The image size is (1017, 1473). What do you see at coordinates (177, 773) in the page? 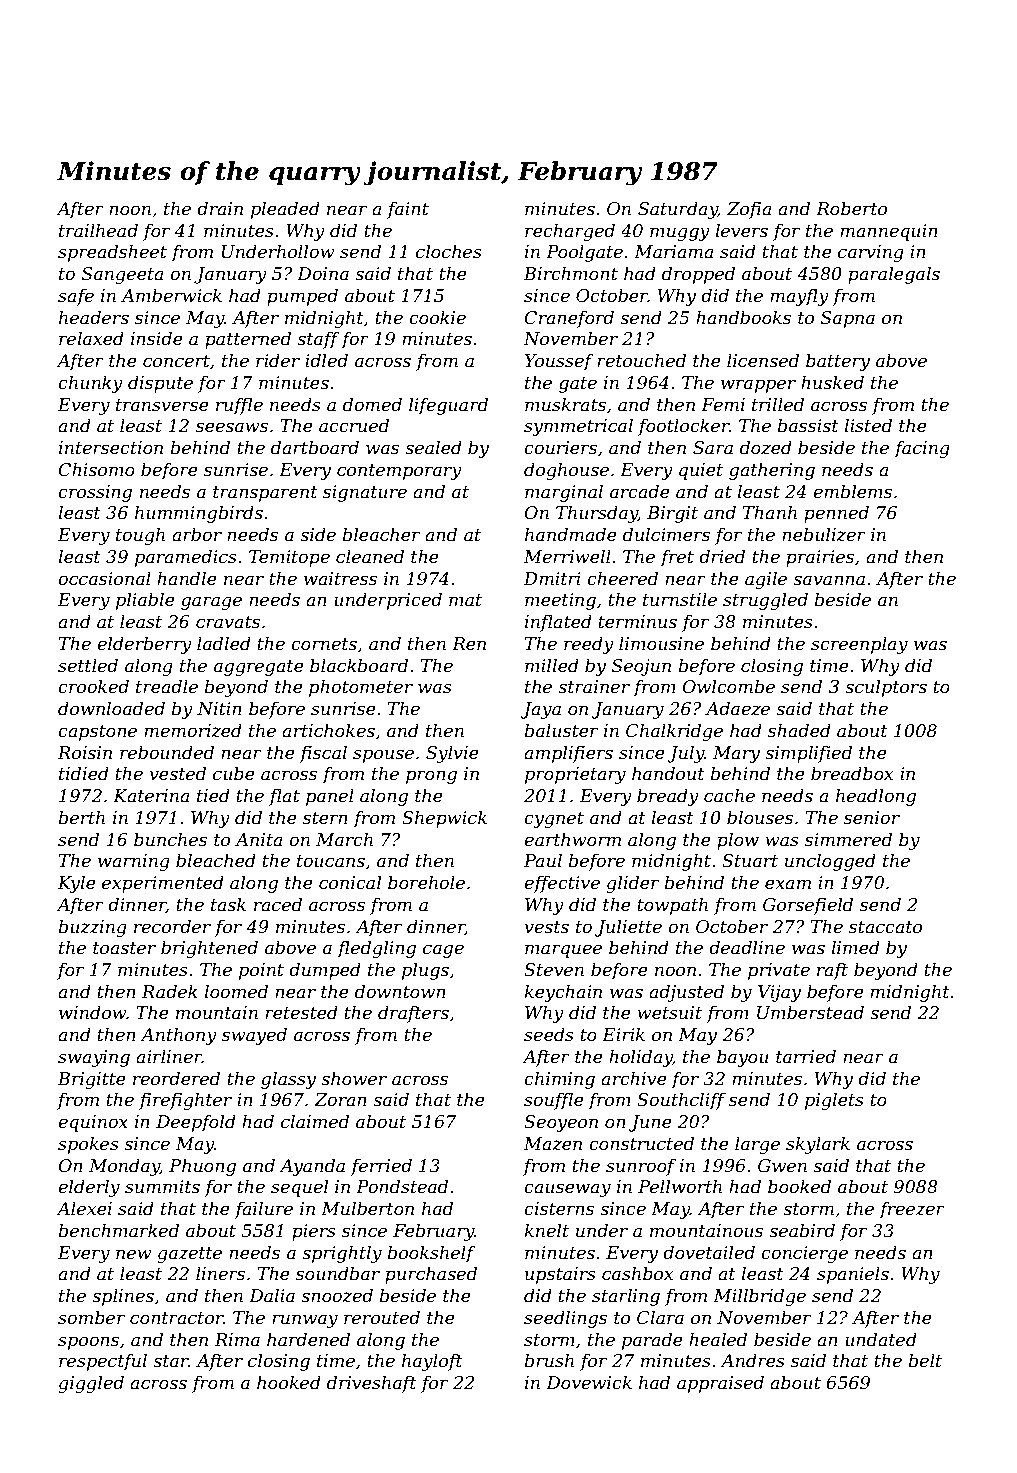
I see `vested` at bounding box center [177, 773].
